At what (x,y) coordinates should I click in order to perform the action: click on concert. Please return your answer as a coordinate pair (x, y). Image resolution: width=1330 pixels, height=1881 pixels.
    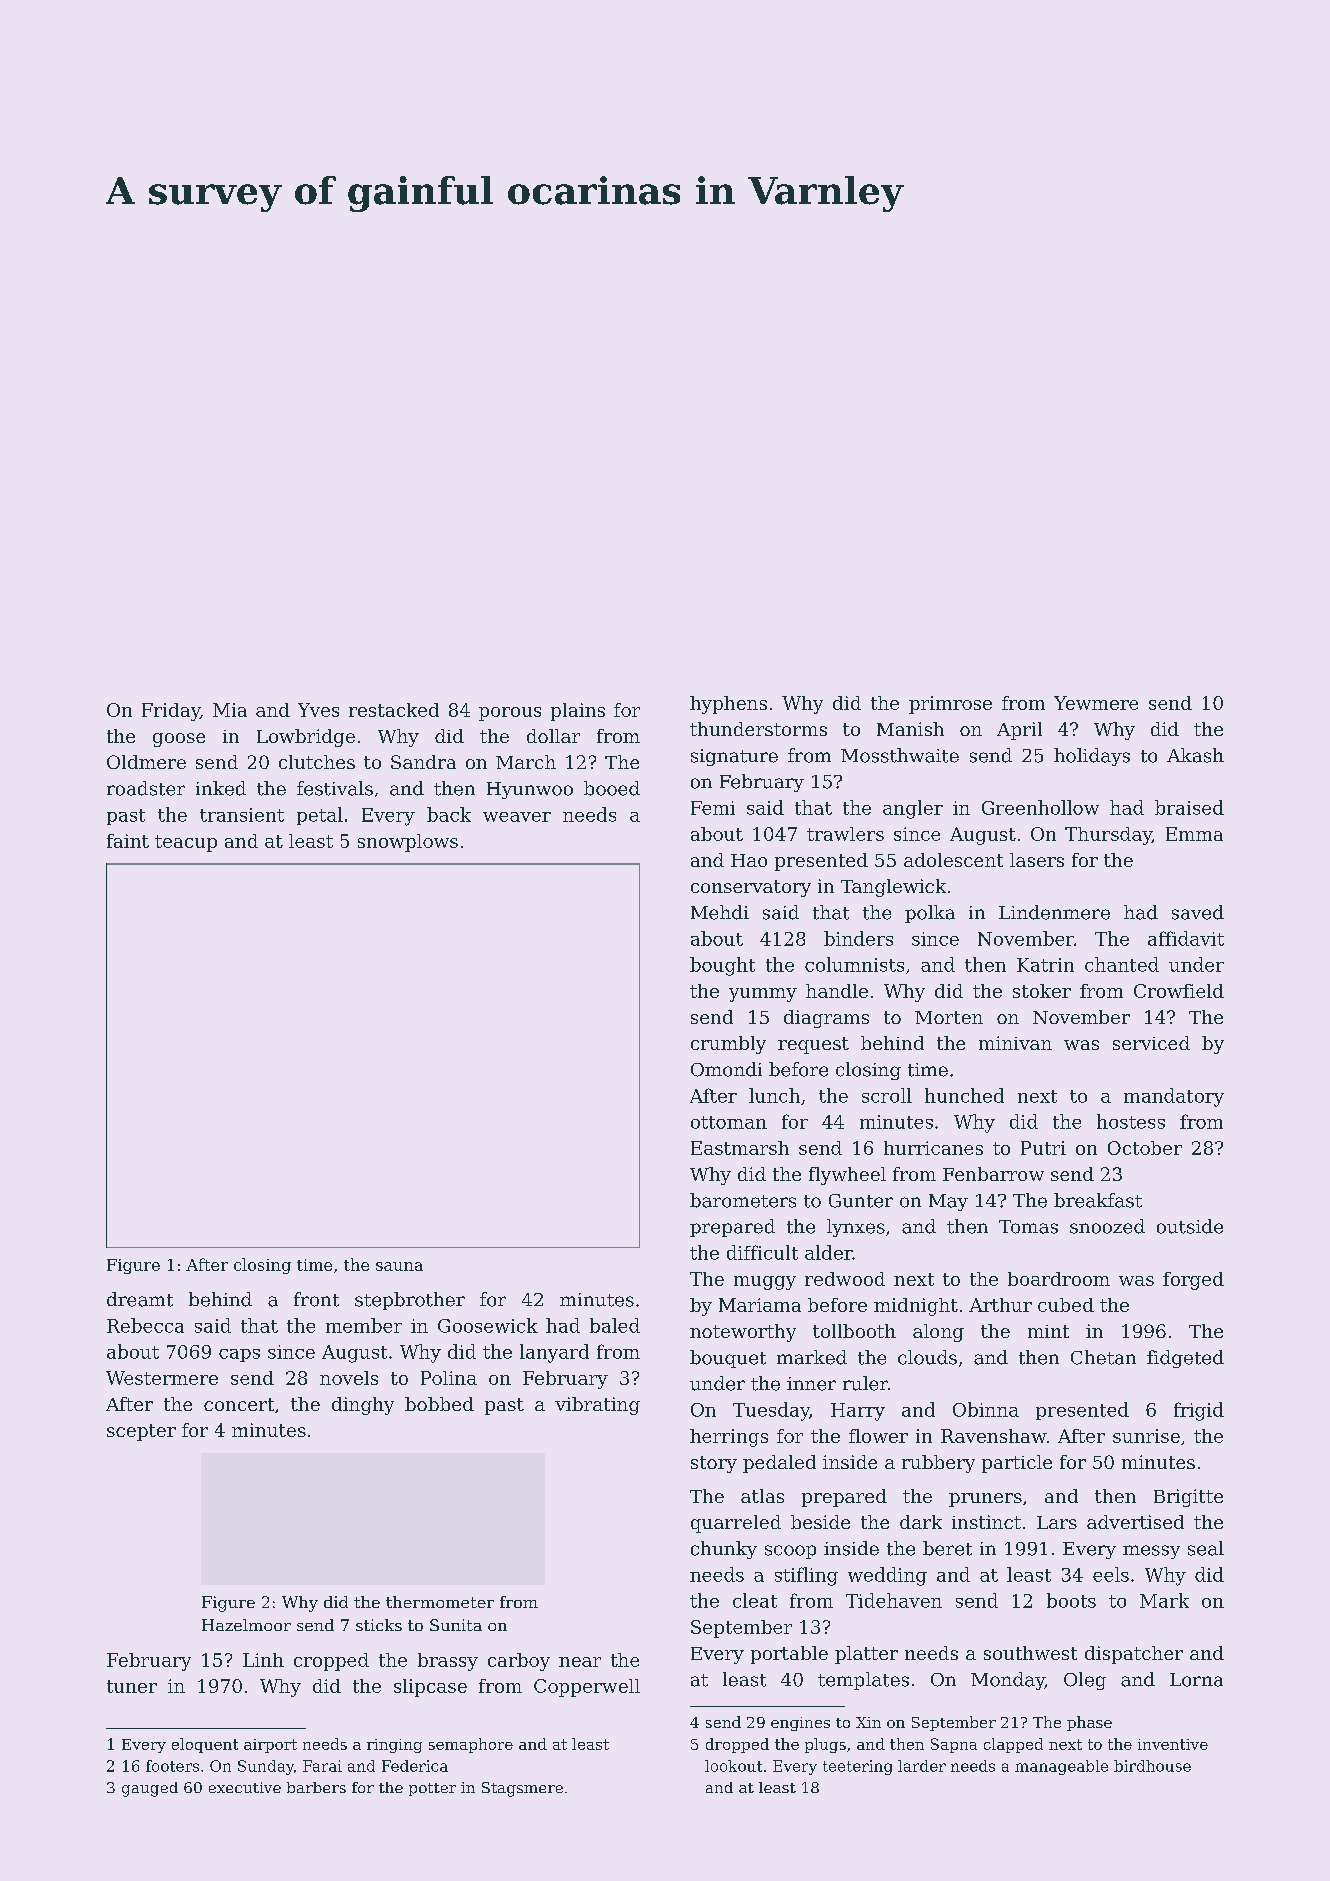
    Looking at the image, I should click on (239, 1404).
